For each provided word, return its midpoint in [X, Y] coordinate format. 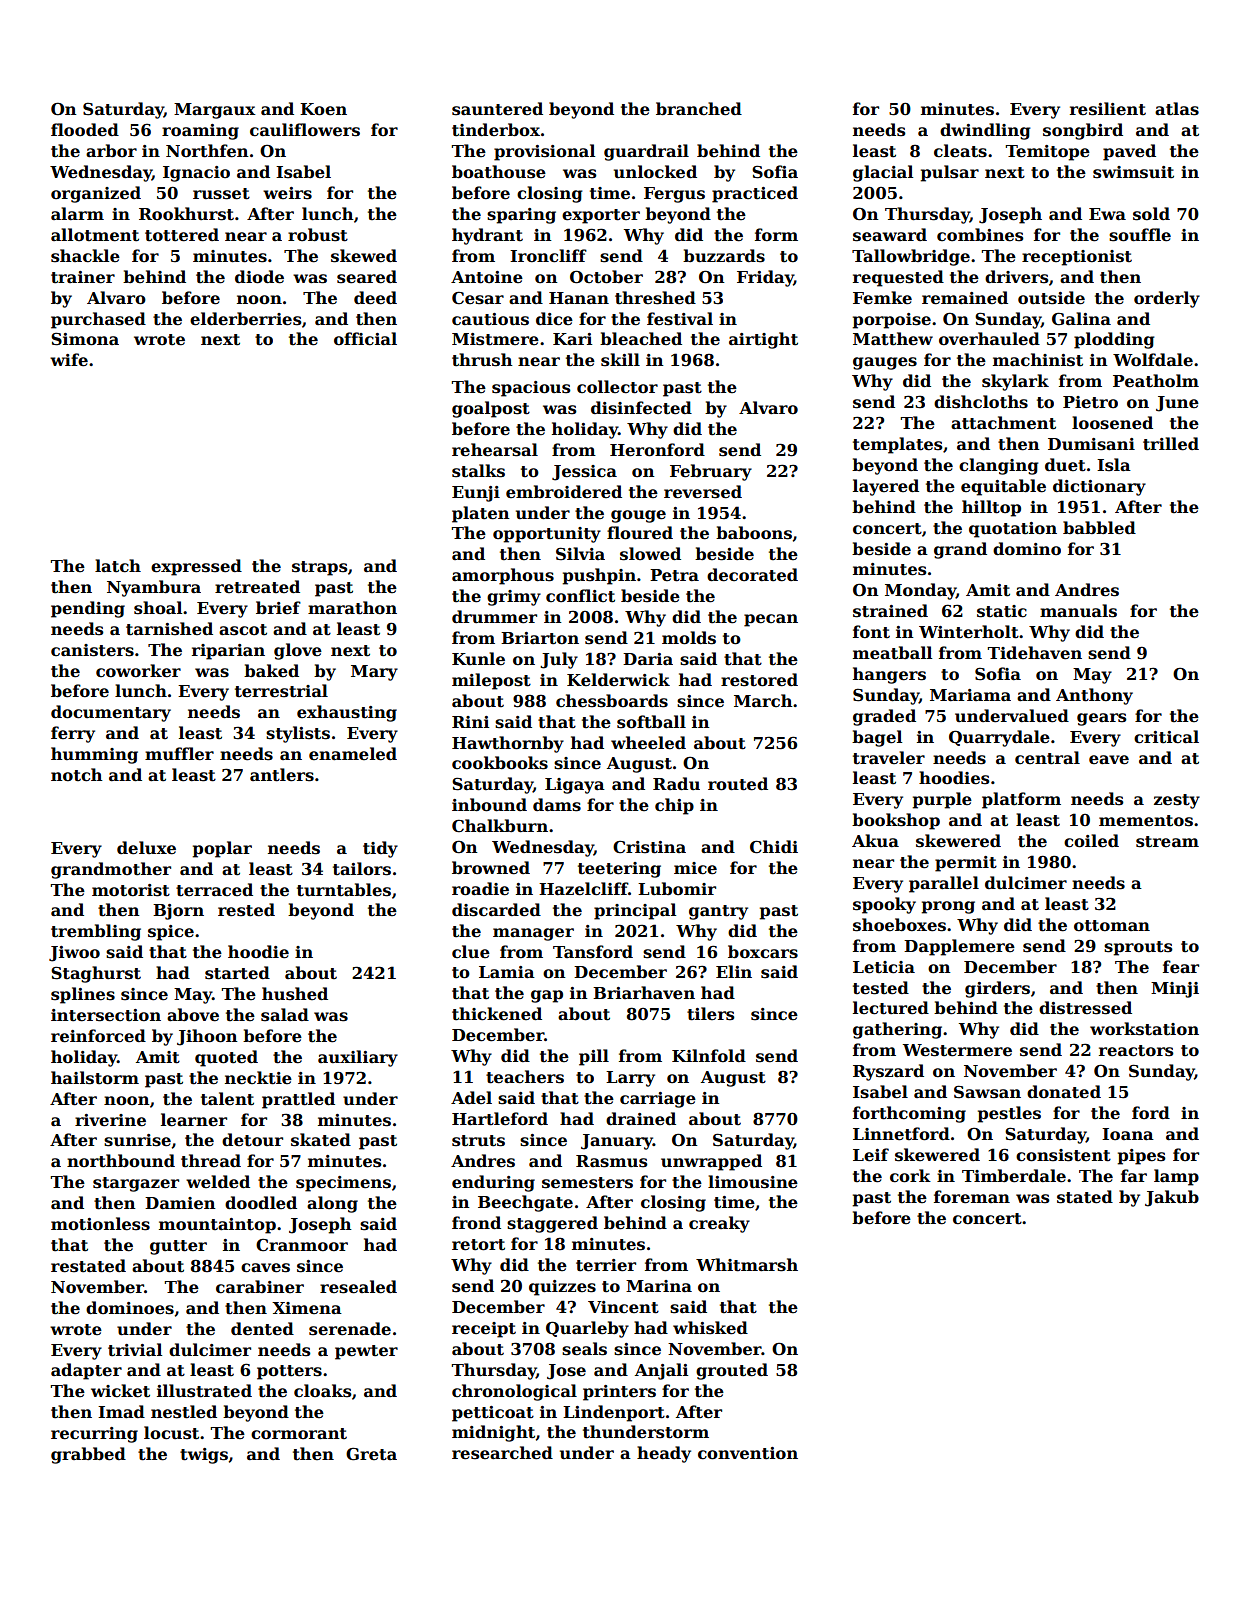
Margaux [215, 111]
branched [699, 109]
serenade [350, 1329]
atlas [1177, 109]
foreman [972, 1197]
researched [502, 1453]
